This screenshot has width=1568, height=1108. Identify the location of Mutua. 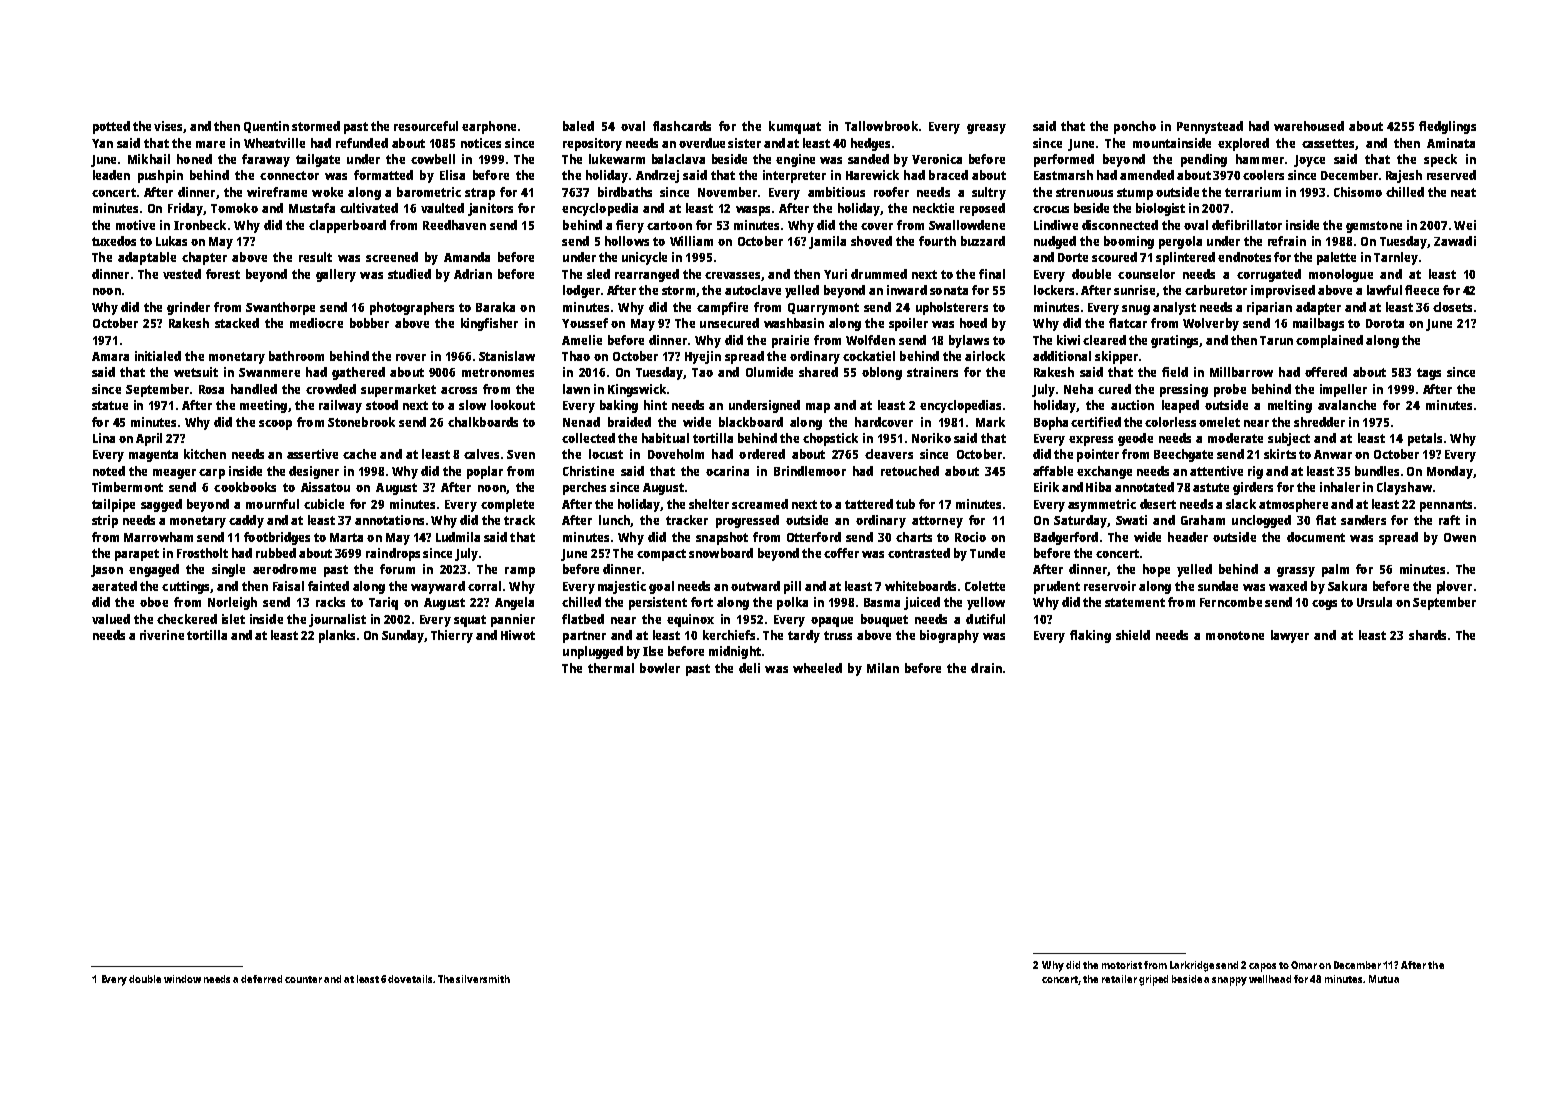
(1384, 979).
